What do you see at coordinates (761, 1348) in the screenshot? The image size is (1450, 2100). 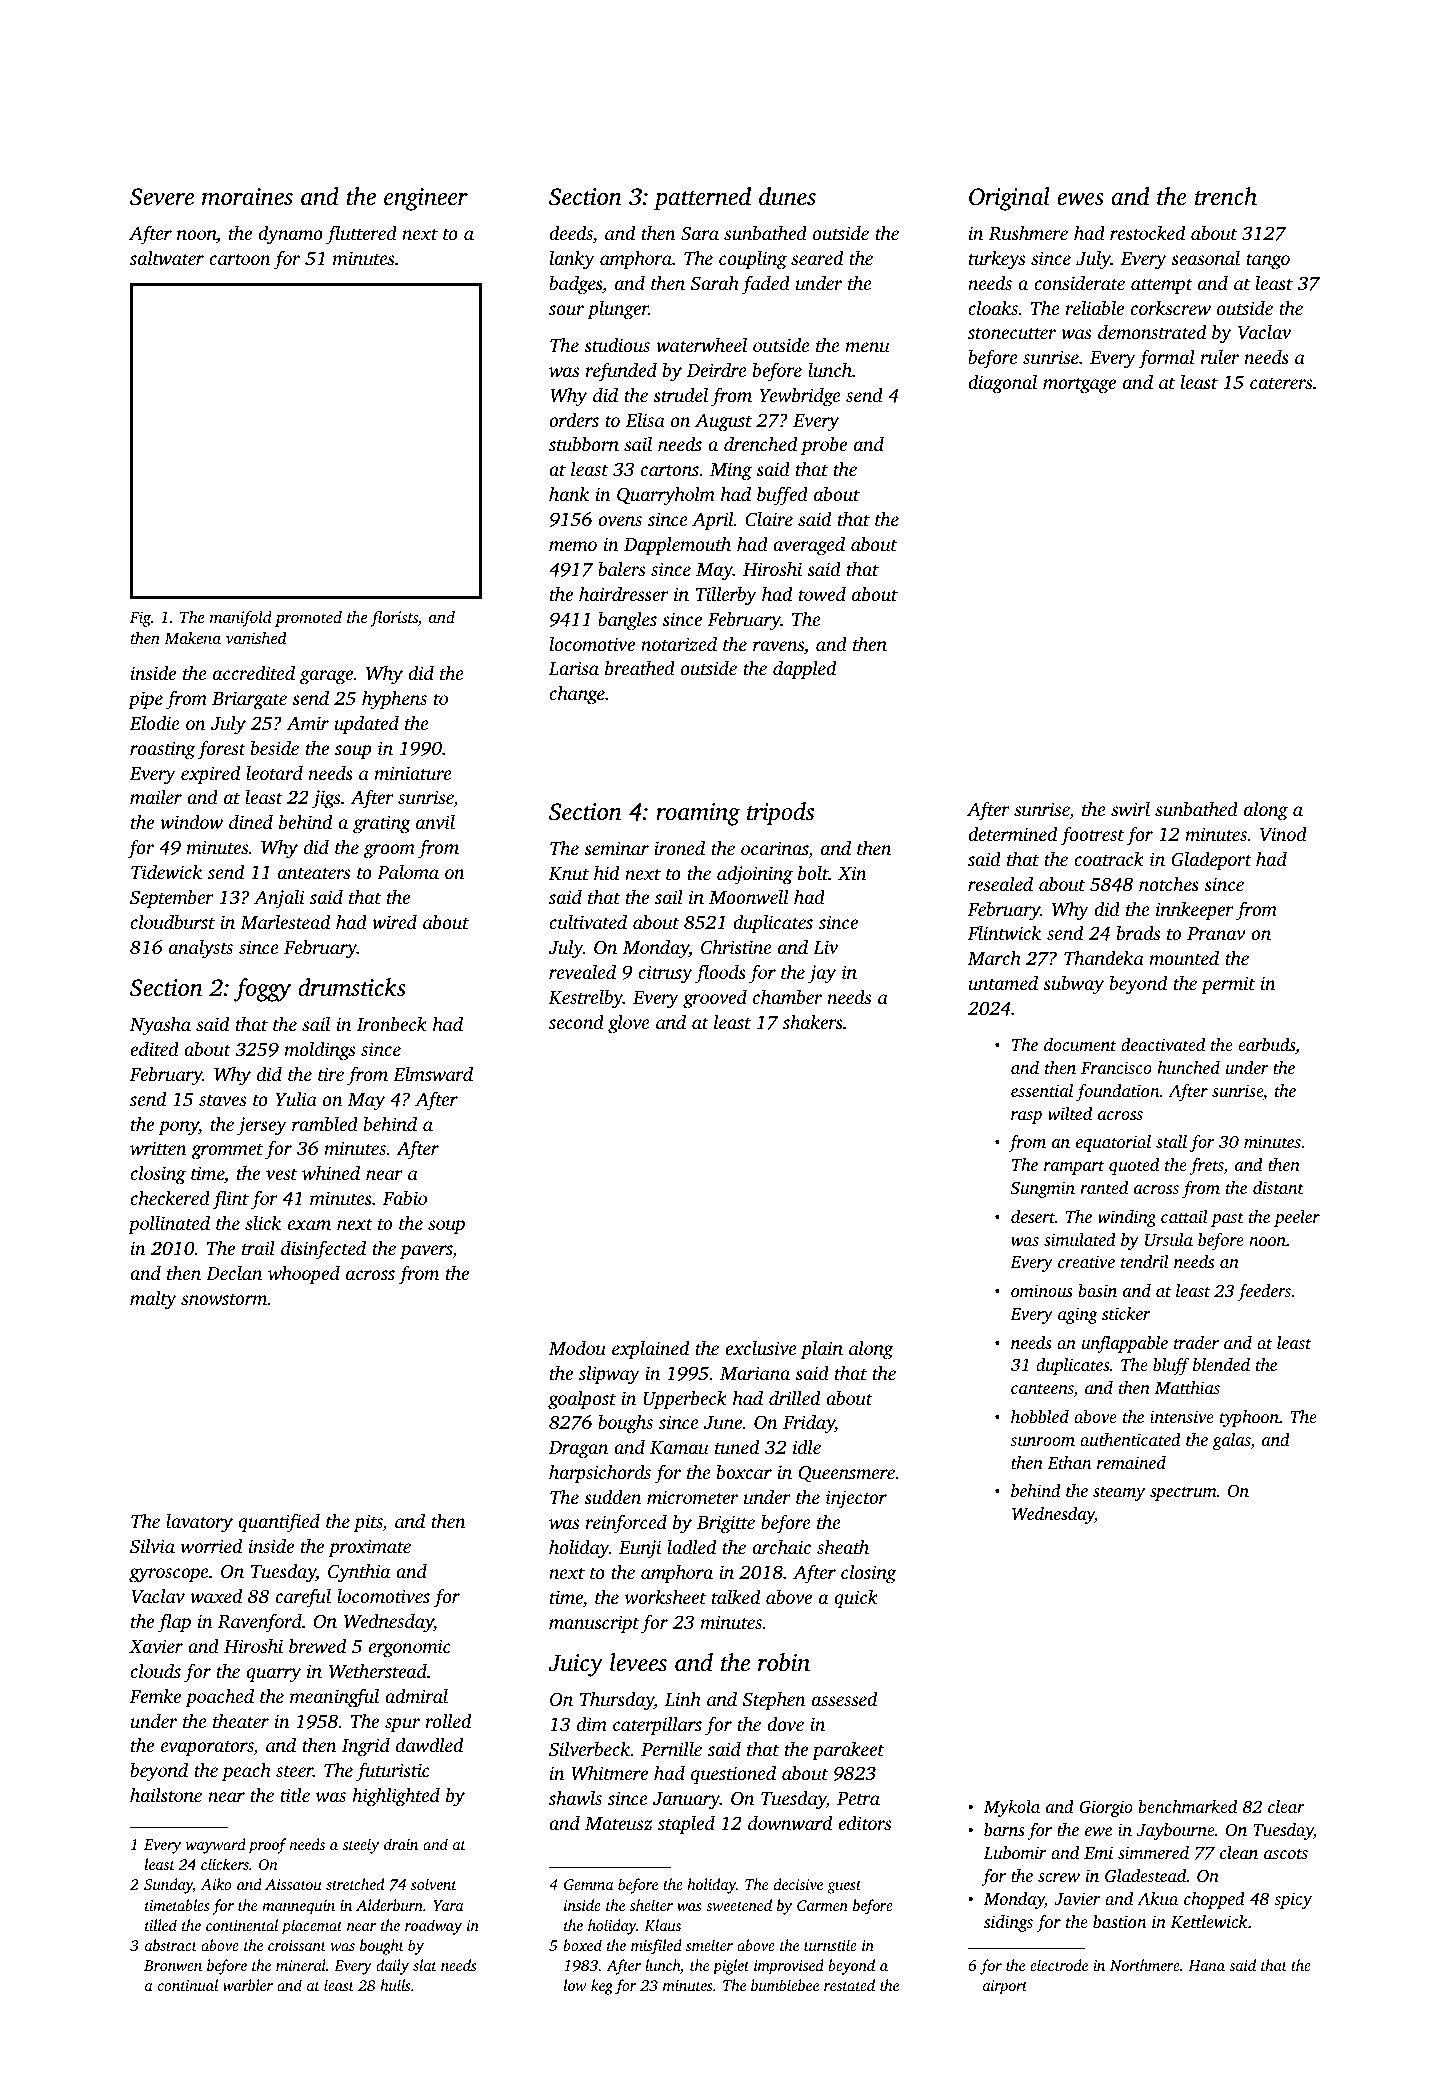 I see `exclusive` at bounding box center [761, 1348].
